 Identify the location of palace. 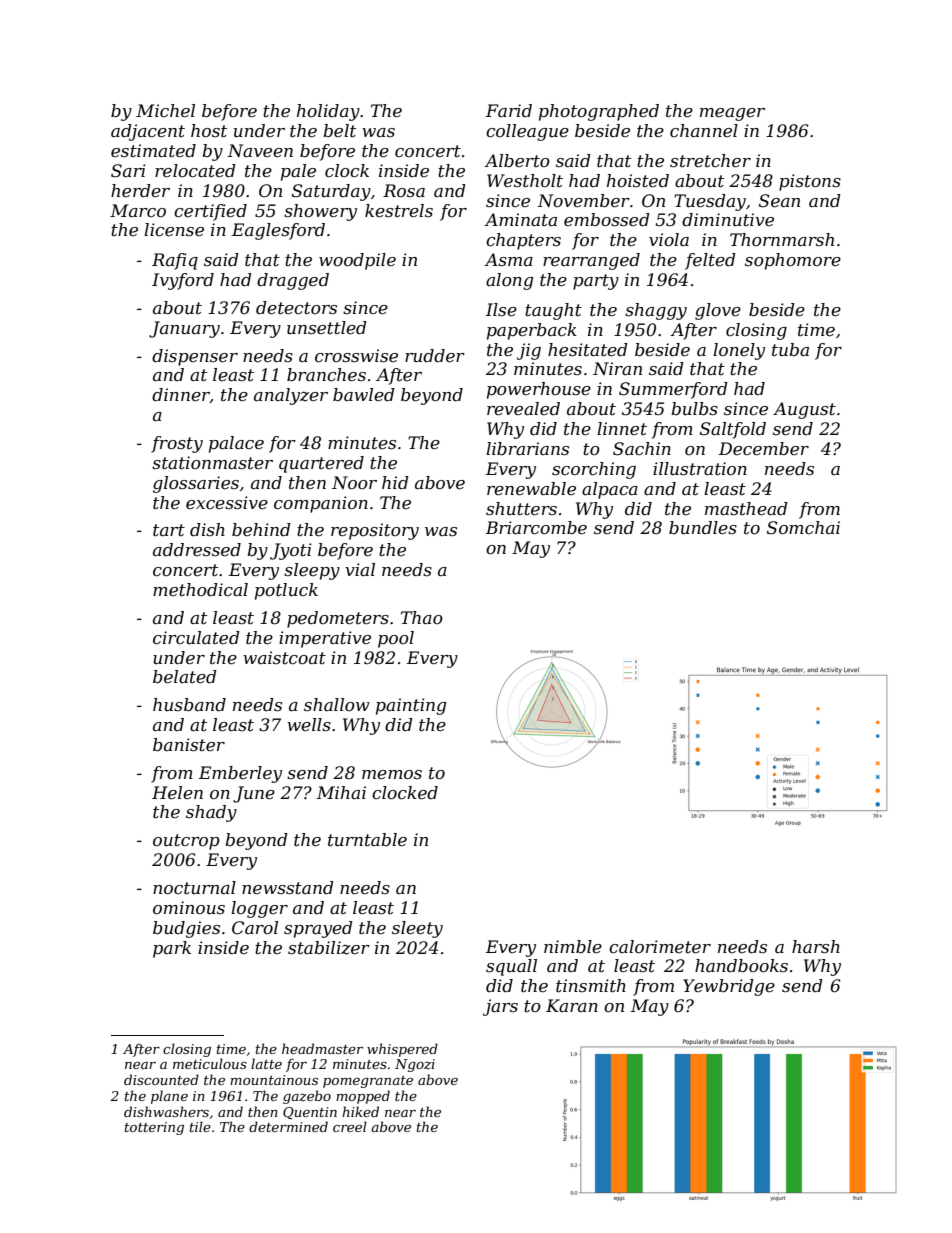
(236, 444).
